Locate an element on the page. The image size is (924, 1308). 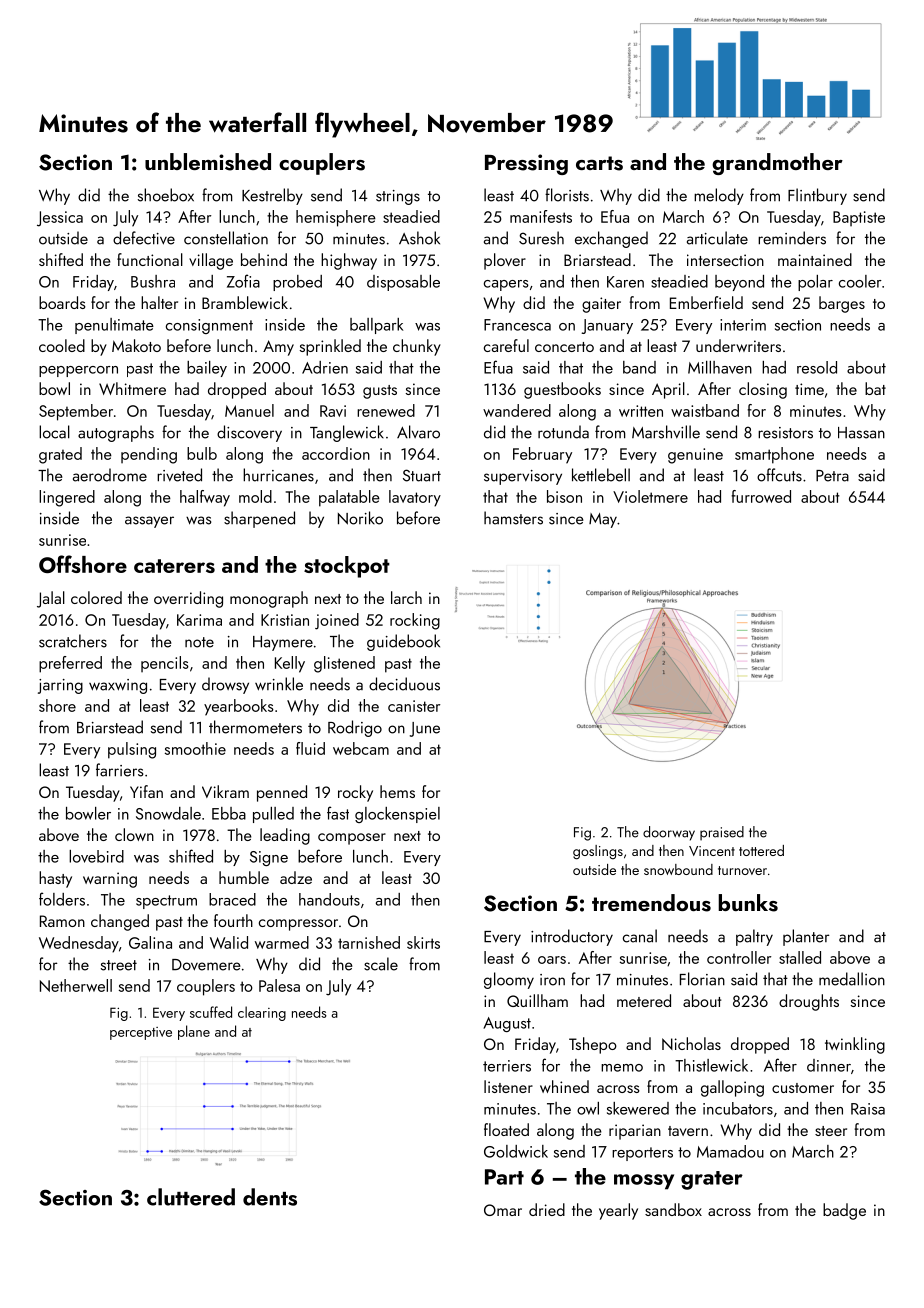
cluttered is located at coordinates (191, 1197).
